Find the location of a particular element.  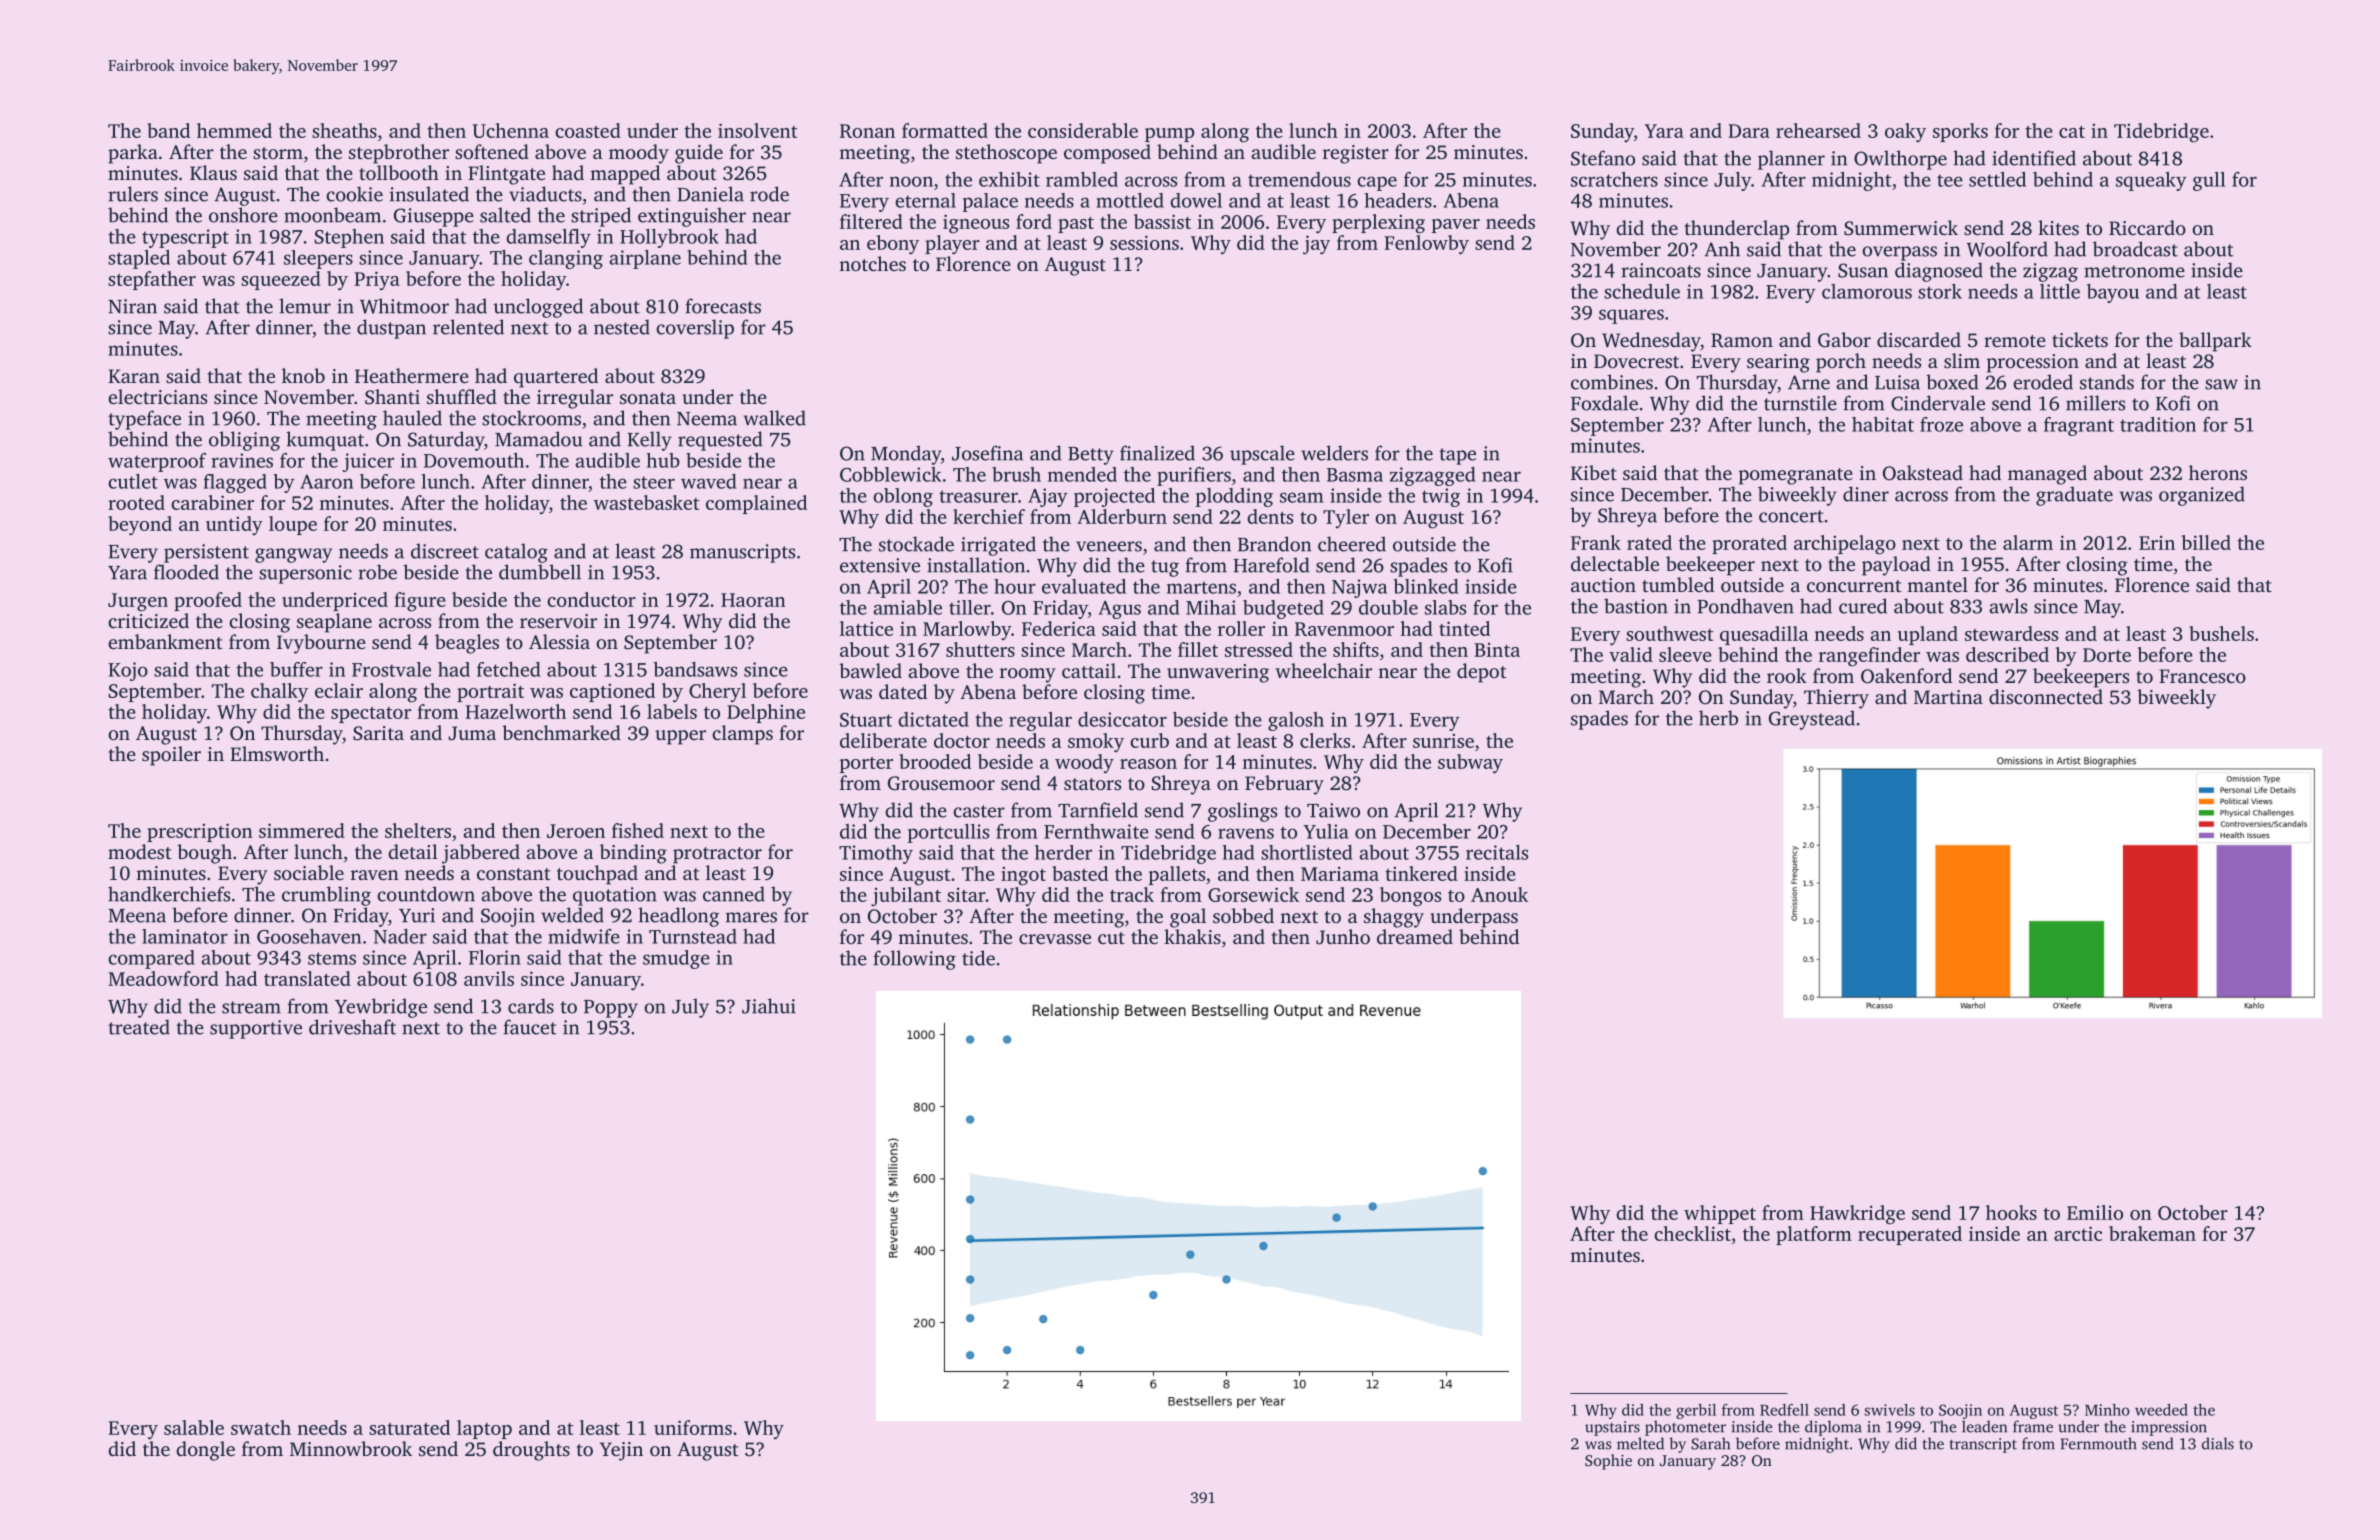

brakeman is located at coordinates (2152, 1233).
